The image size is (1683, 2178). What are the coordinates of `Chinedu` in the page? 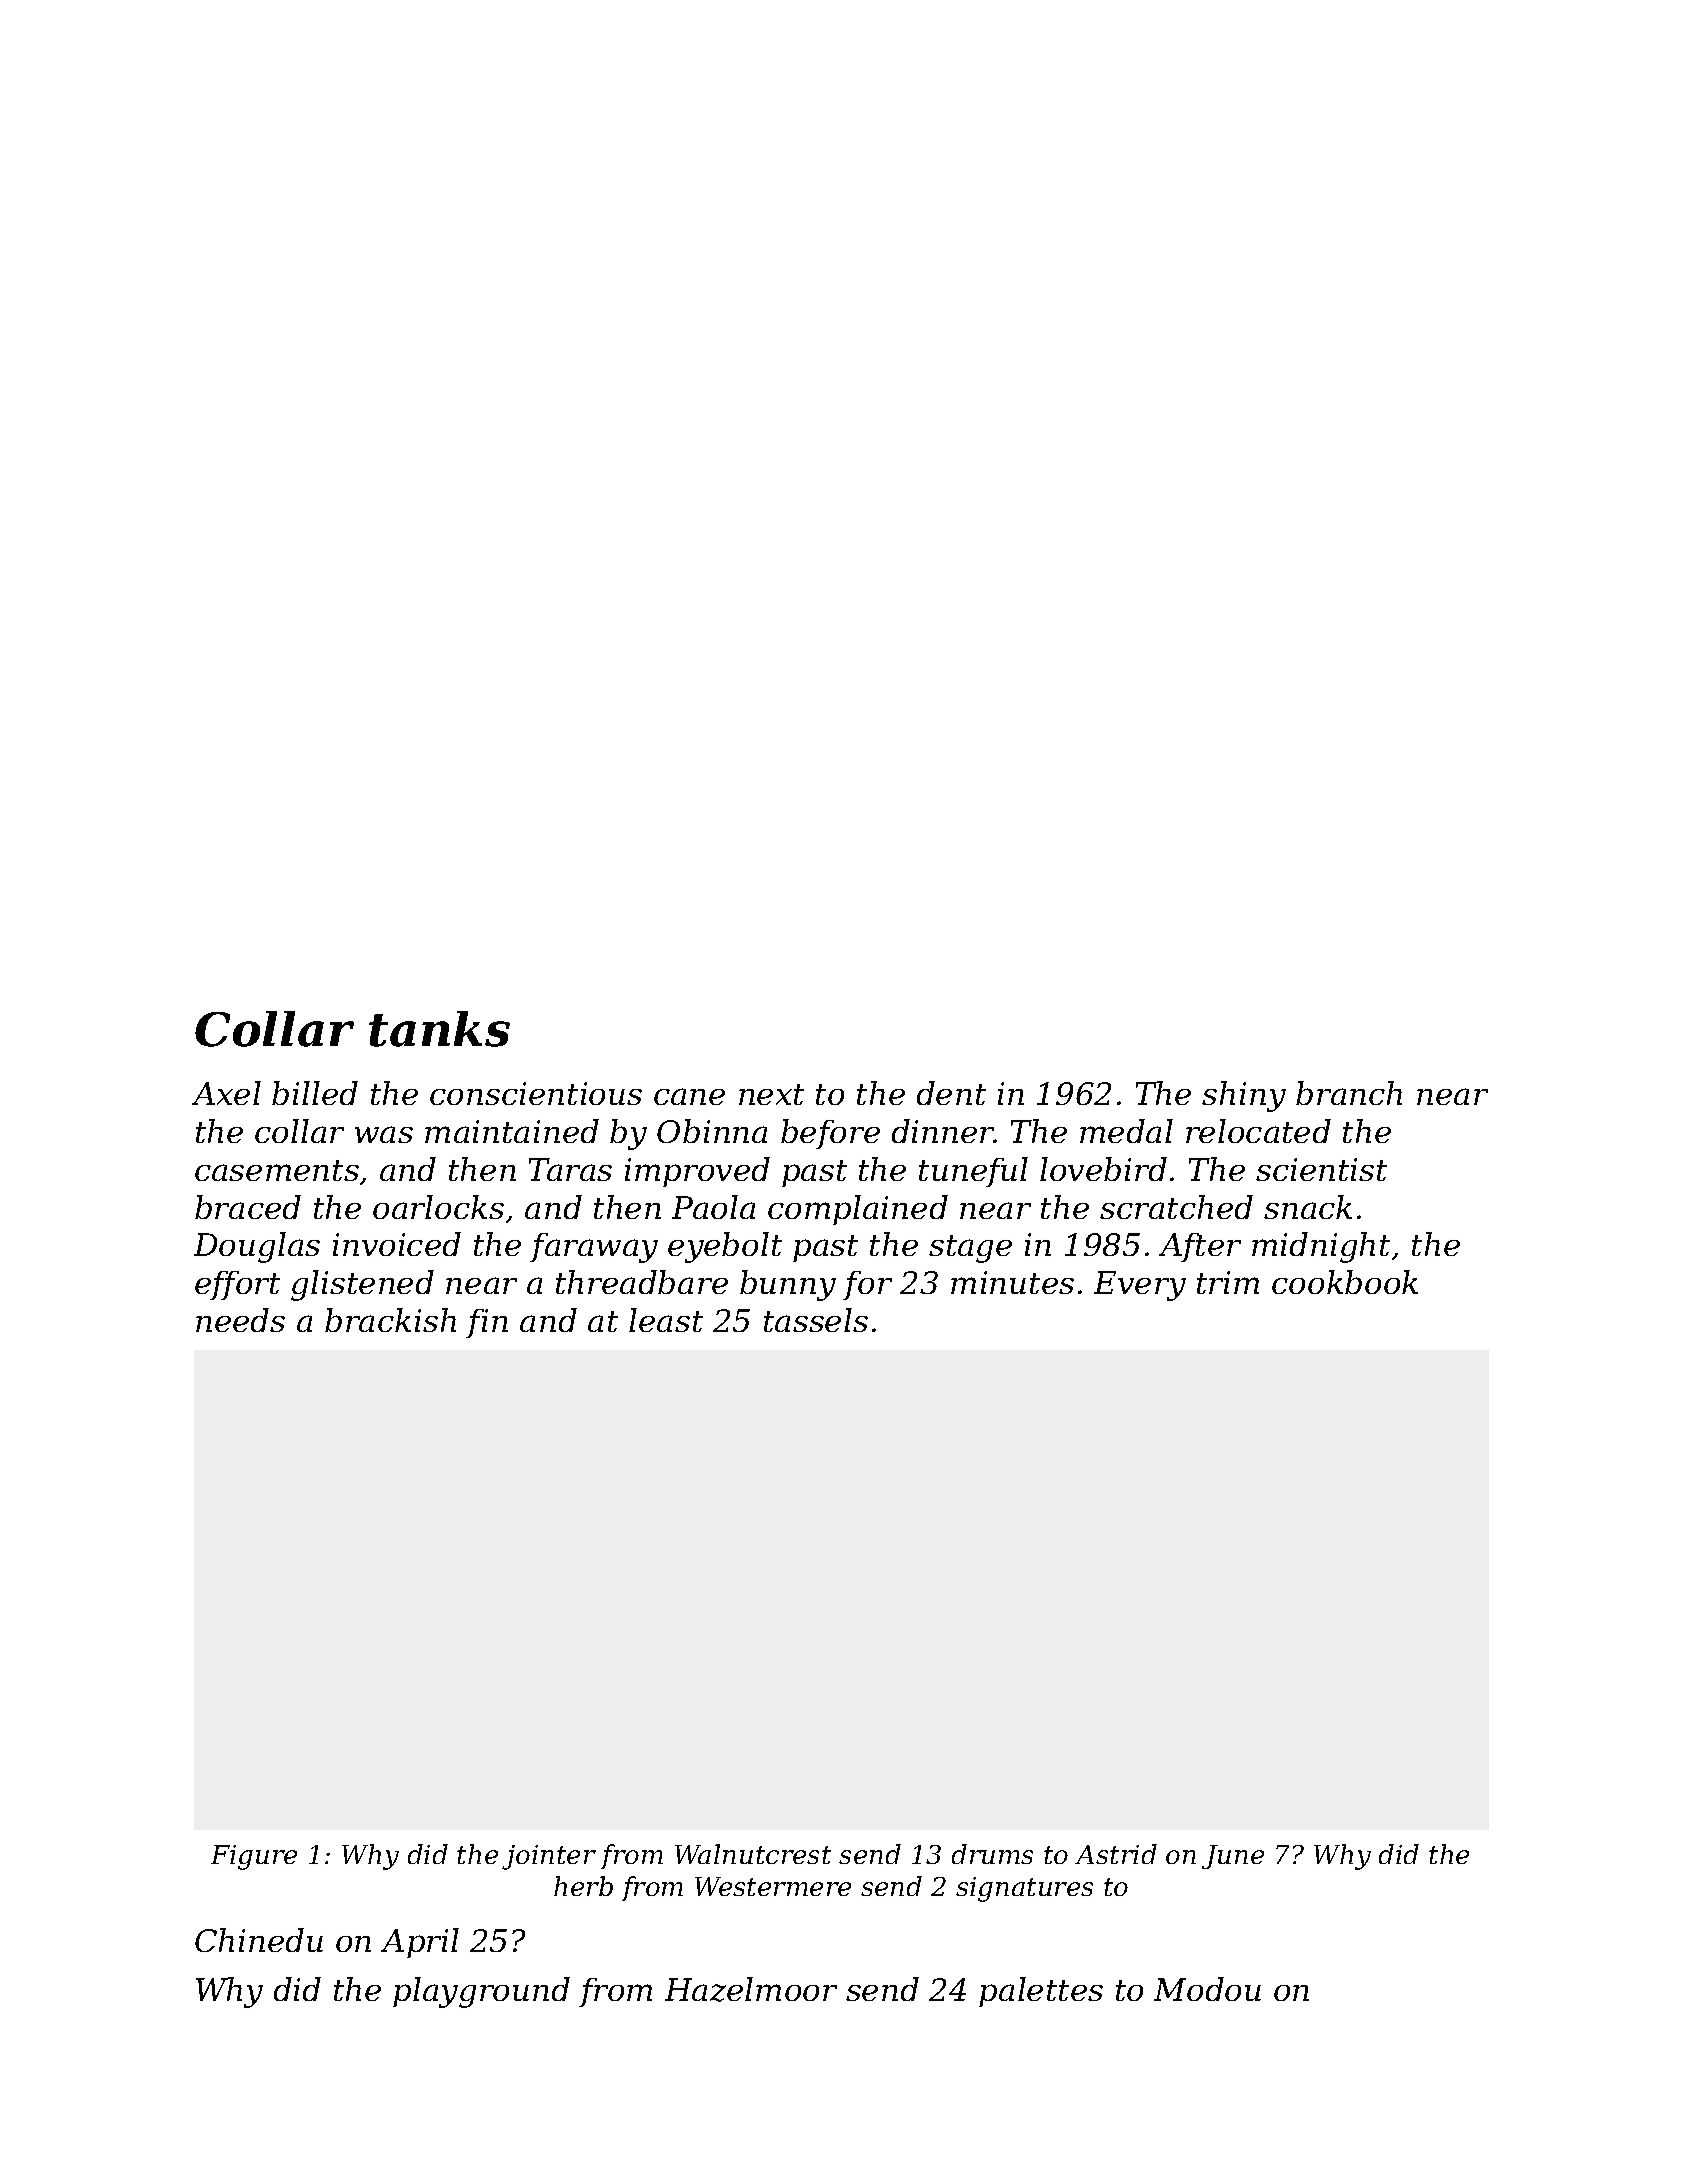 It's located at (259, 1940).
